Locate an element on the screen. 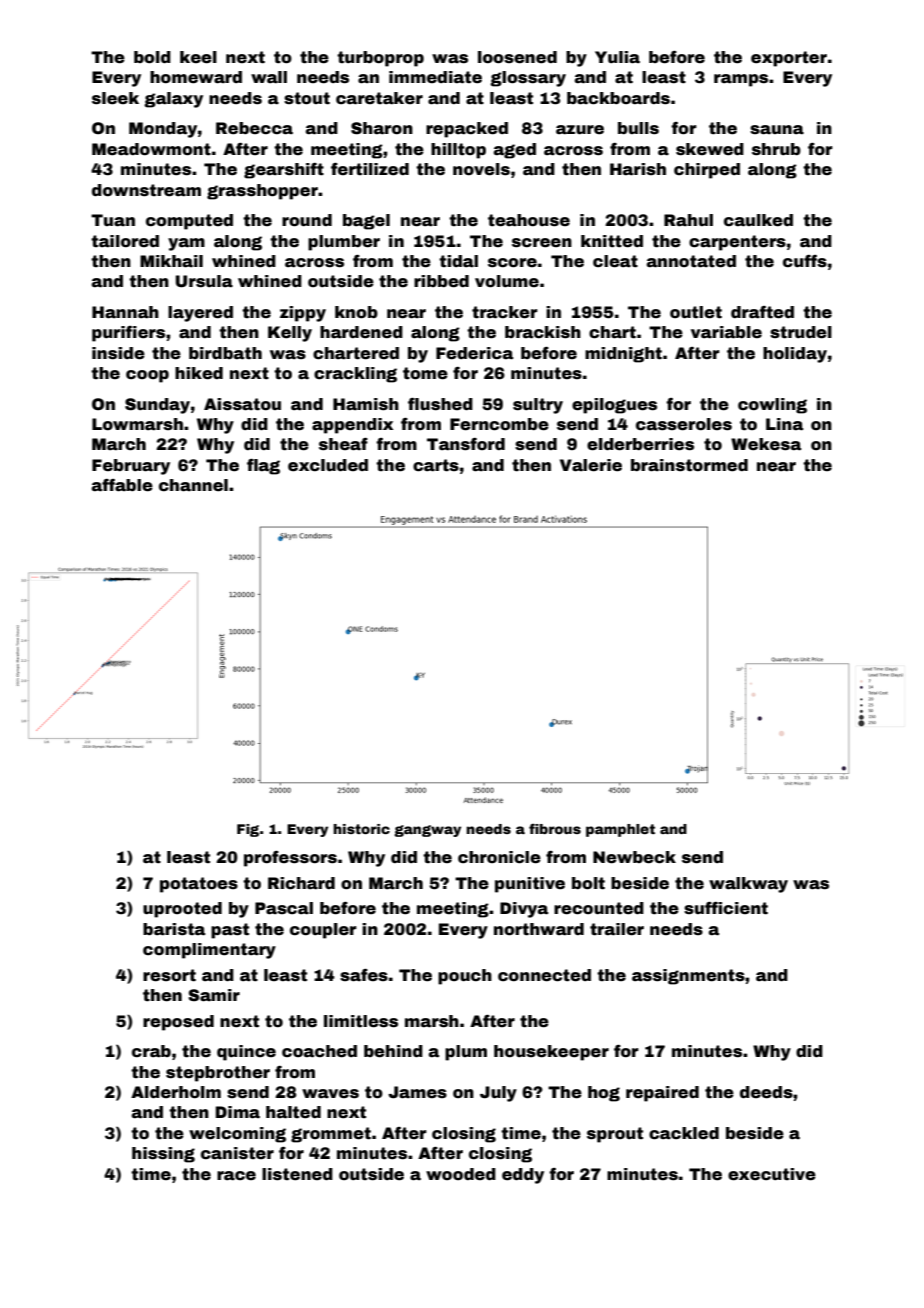  eddy is located at coordinates (523, 1176).
